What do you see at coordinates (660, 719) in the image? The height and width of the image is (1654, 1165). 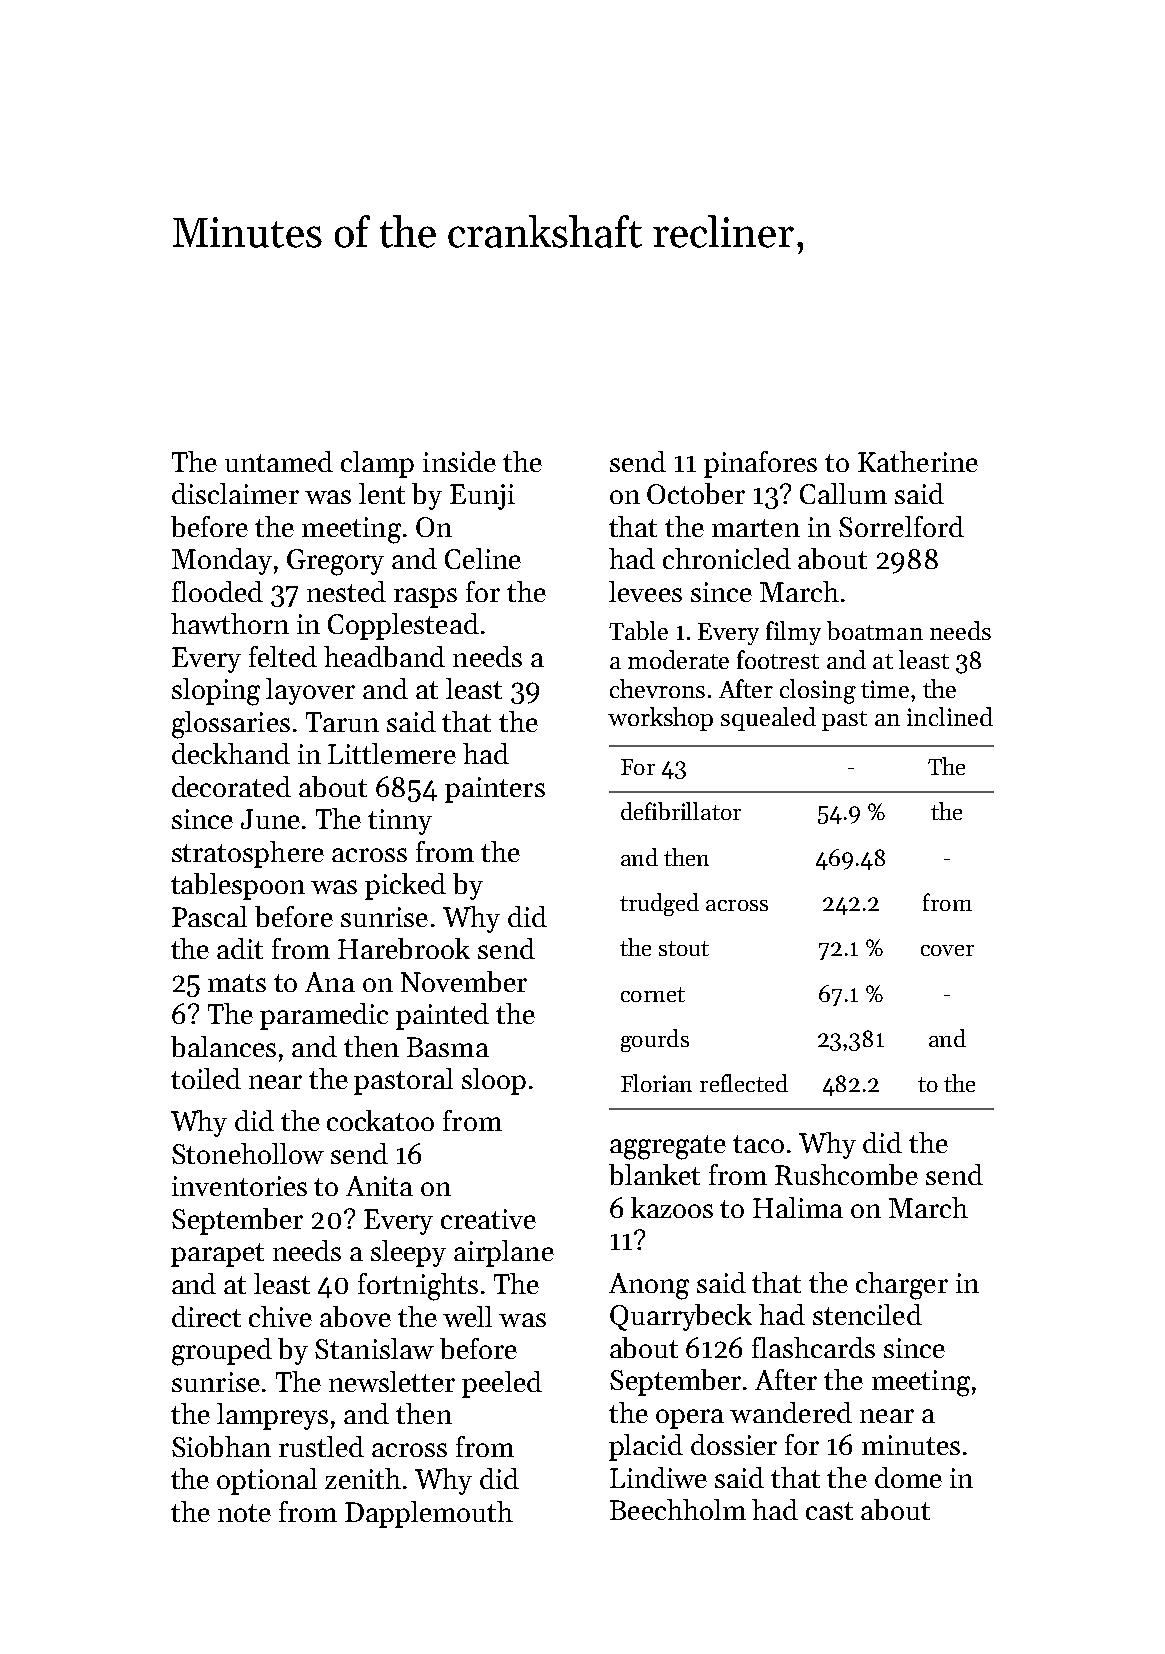 I see `workshop` at bounding box center [660, 719].
